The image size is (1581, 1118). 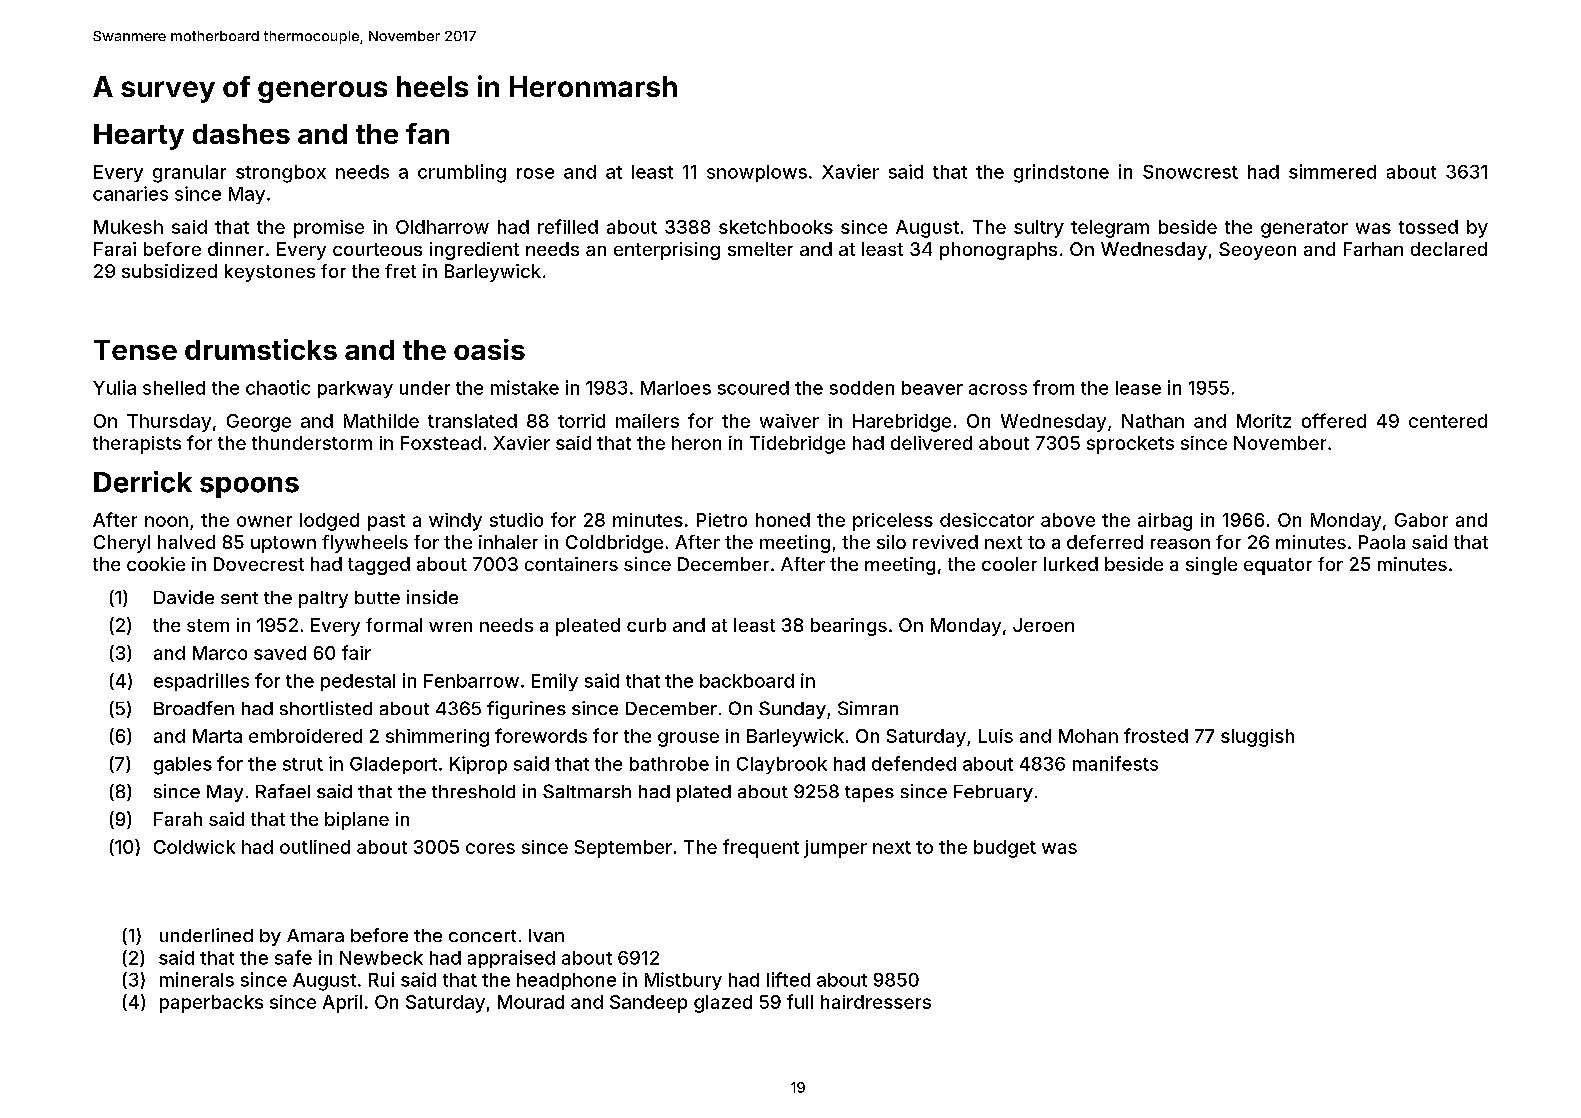 What do you see at coordinates (326, 708) in the image?
I see `shortlisted` at bounding box center [326, 708].
